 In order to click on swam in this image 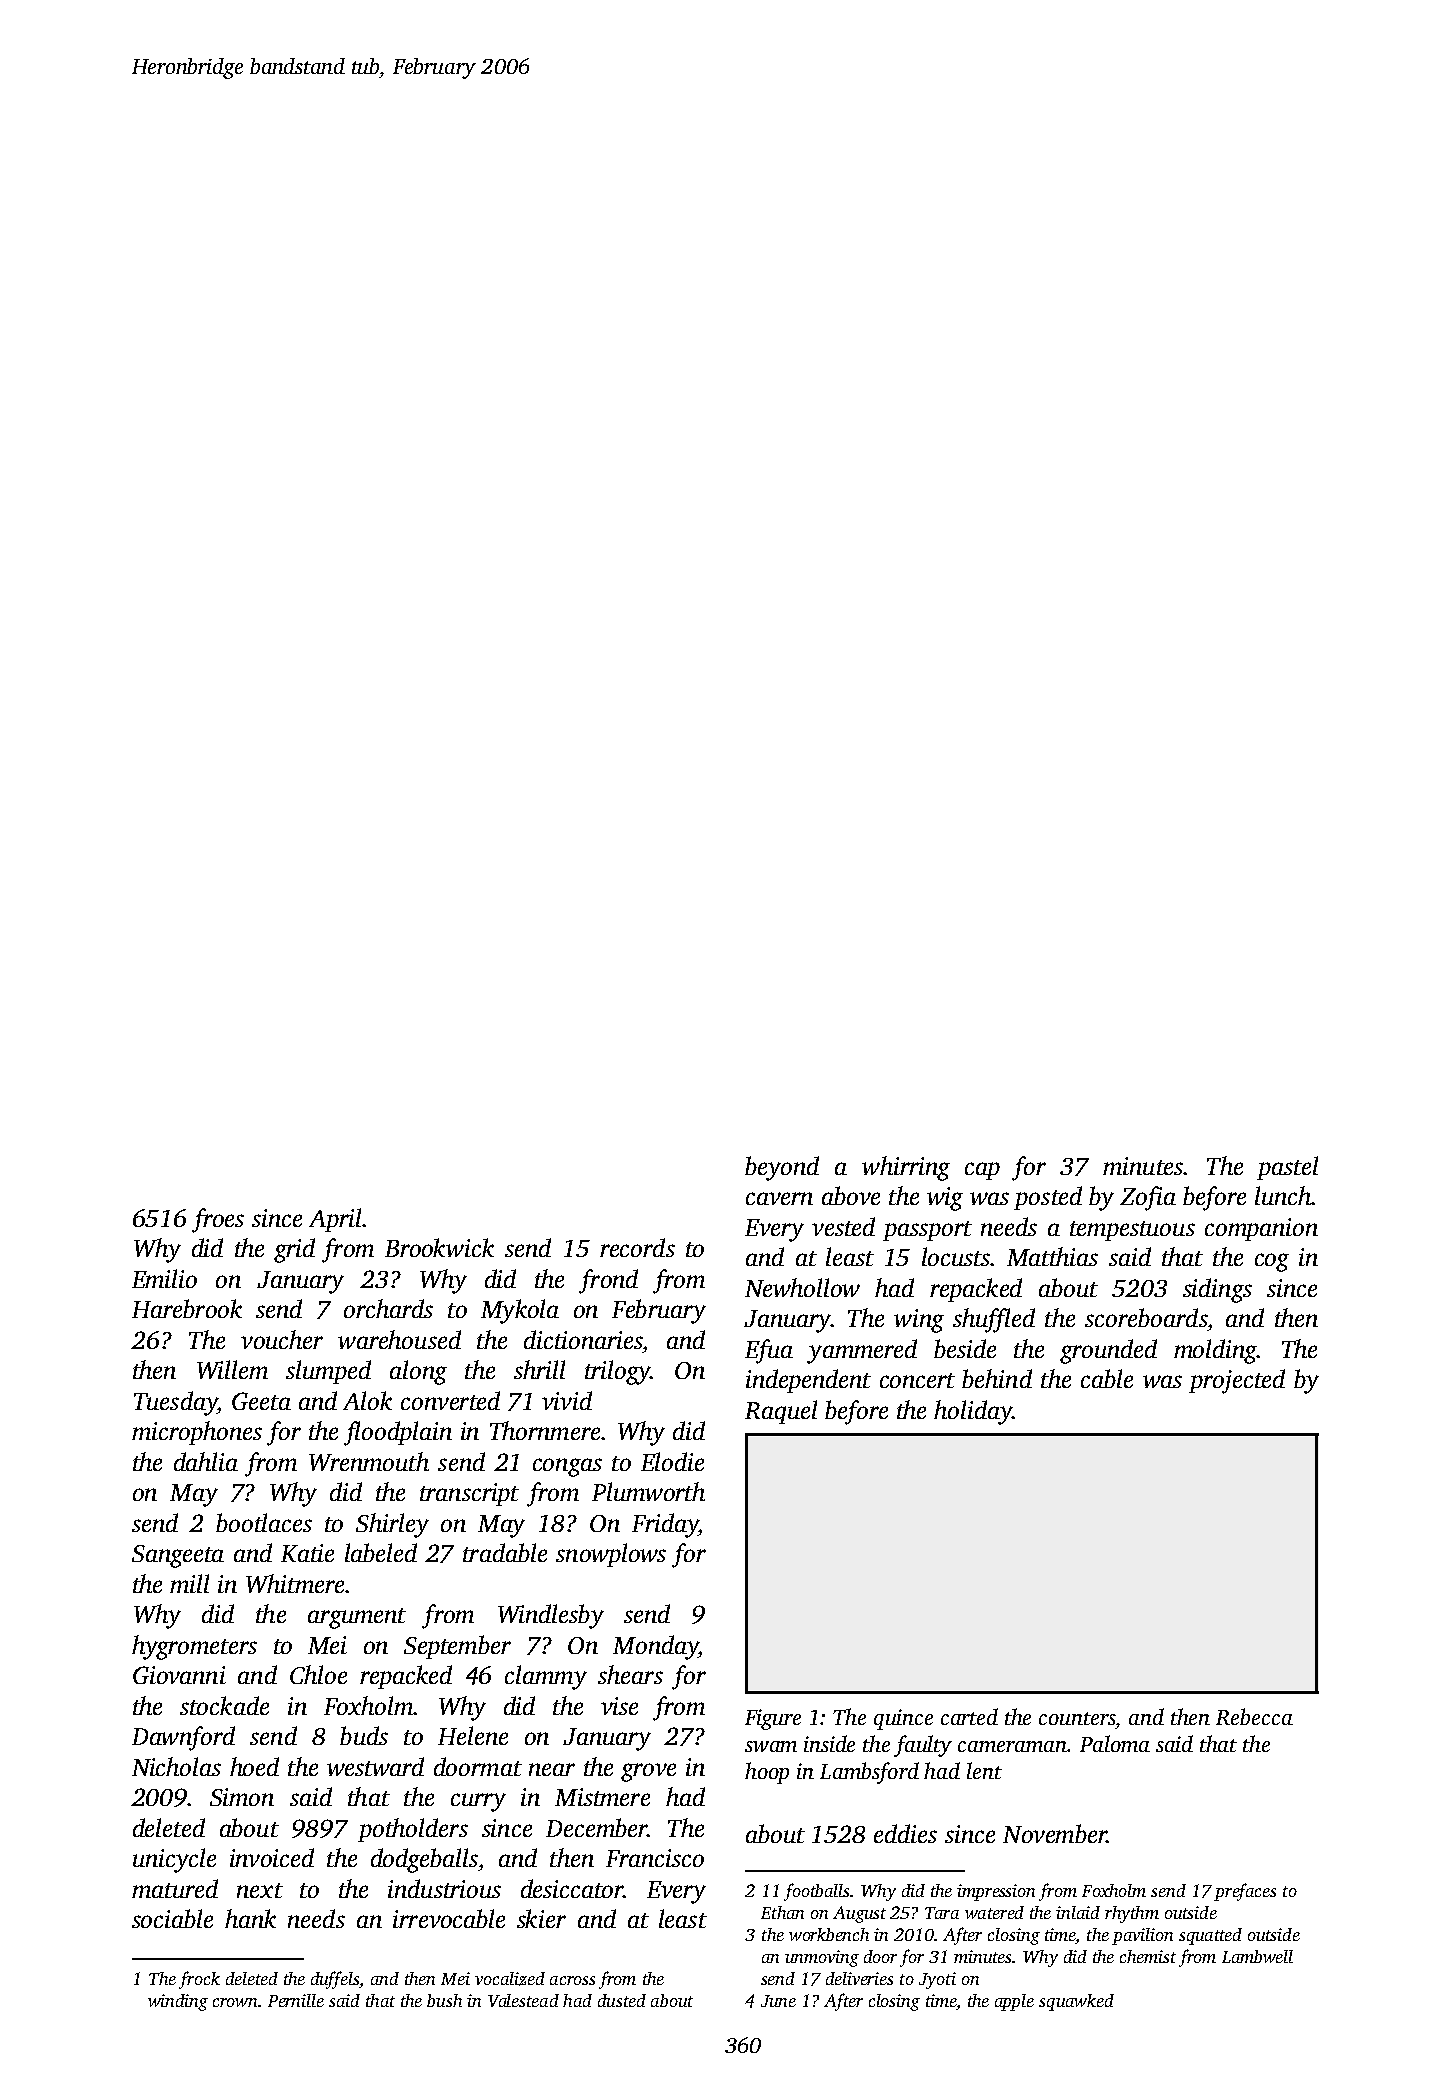, I will do `click(771, 1746)`.
